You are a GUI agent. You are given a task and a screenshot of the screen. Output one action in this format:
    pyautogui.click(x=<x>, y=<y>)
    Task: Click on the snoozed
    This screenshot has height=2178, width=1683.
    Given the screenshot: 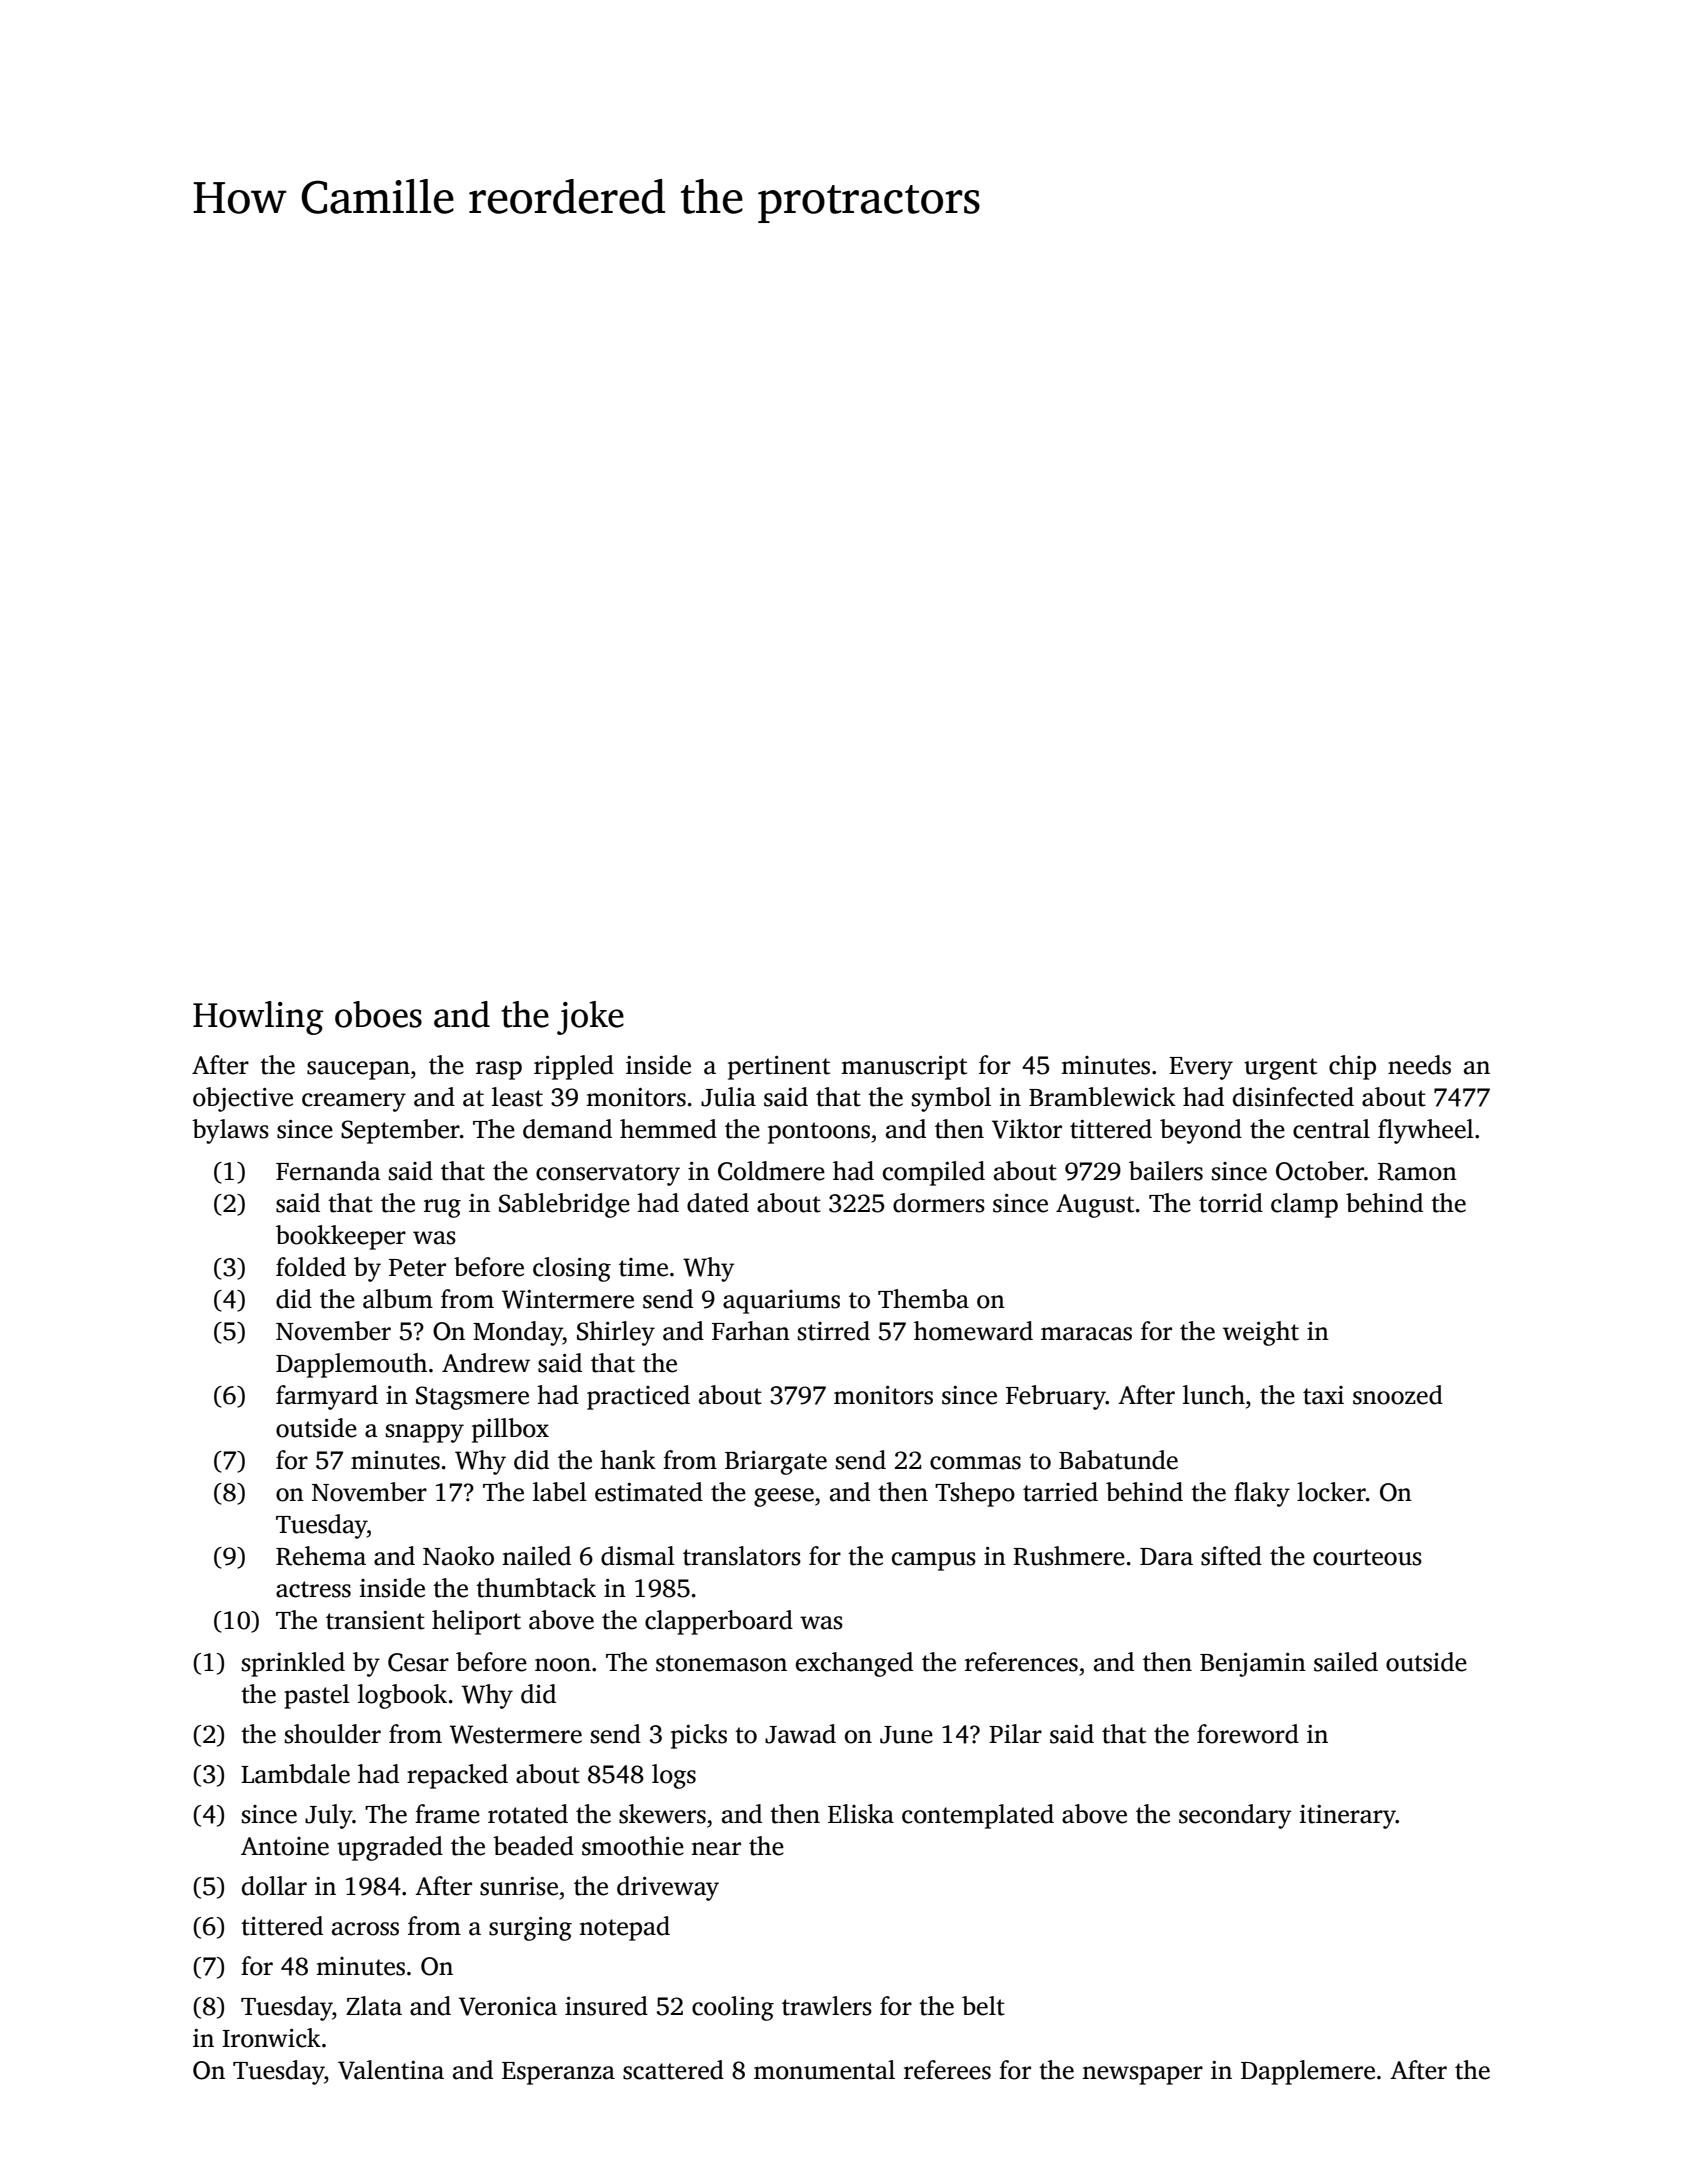 What is the action you would take?
    pyautogui.click(x=1398, y=1395)
